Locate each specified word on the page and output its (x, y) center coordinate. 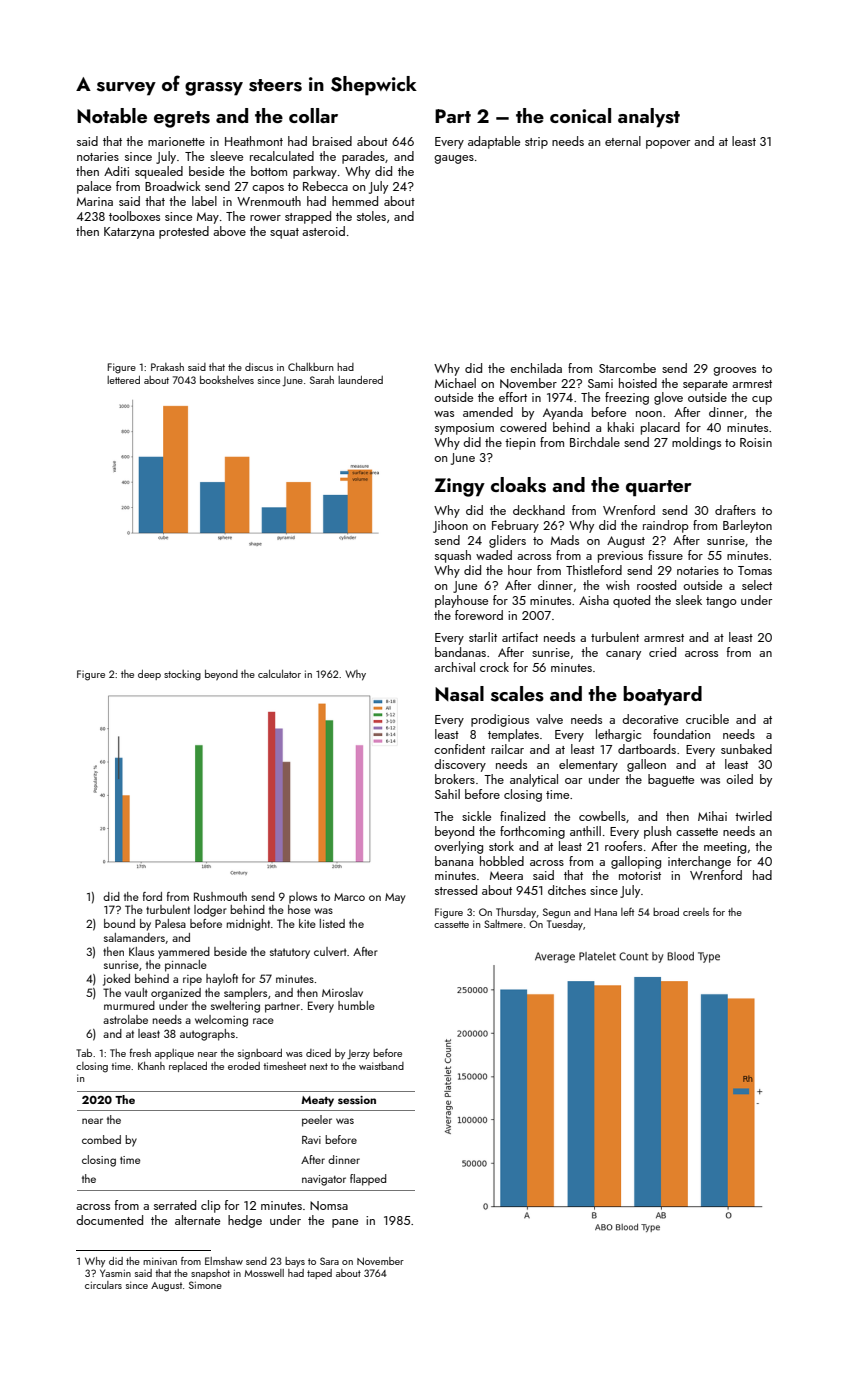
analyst (649, 118)
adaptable (494, 142)
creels (696, 912)
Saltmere (503, 924)
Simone (205, 1285)
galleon (646, 765)
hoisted (638, 383)
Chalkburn (310, 367)
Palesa (170, 923)
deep (149, 675)
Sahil (447, 794)
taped (319, 1274)
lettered (123, 380)
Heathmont (254, 141)
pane (345, 1223)
